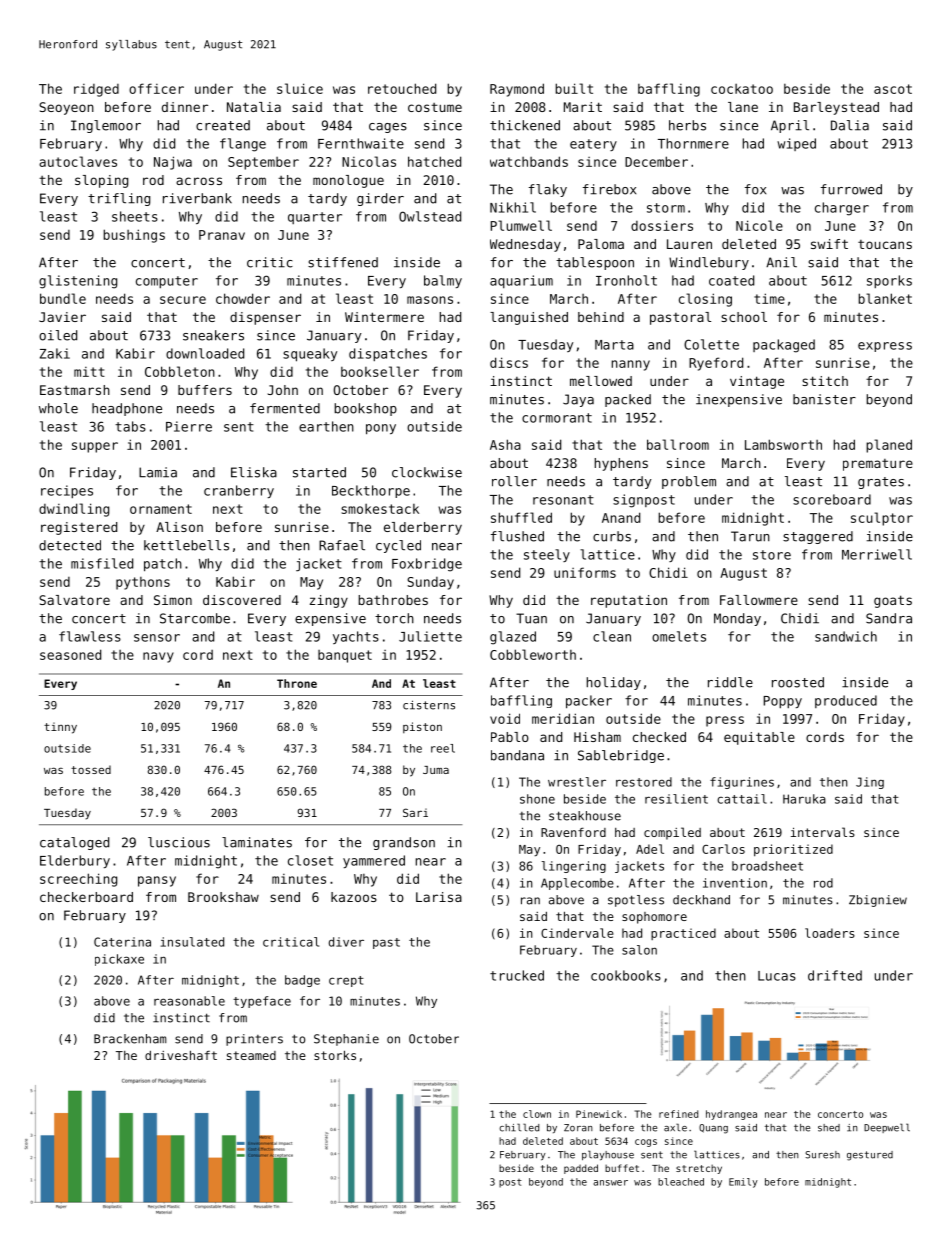 The width and height of the page is (952, 1233). Describe the element at coordinates (434, 161) in the page. I see `hatched` at that location.
